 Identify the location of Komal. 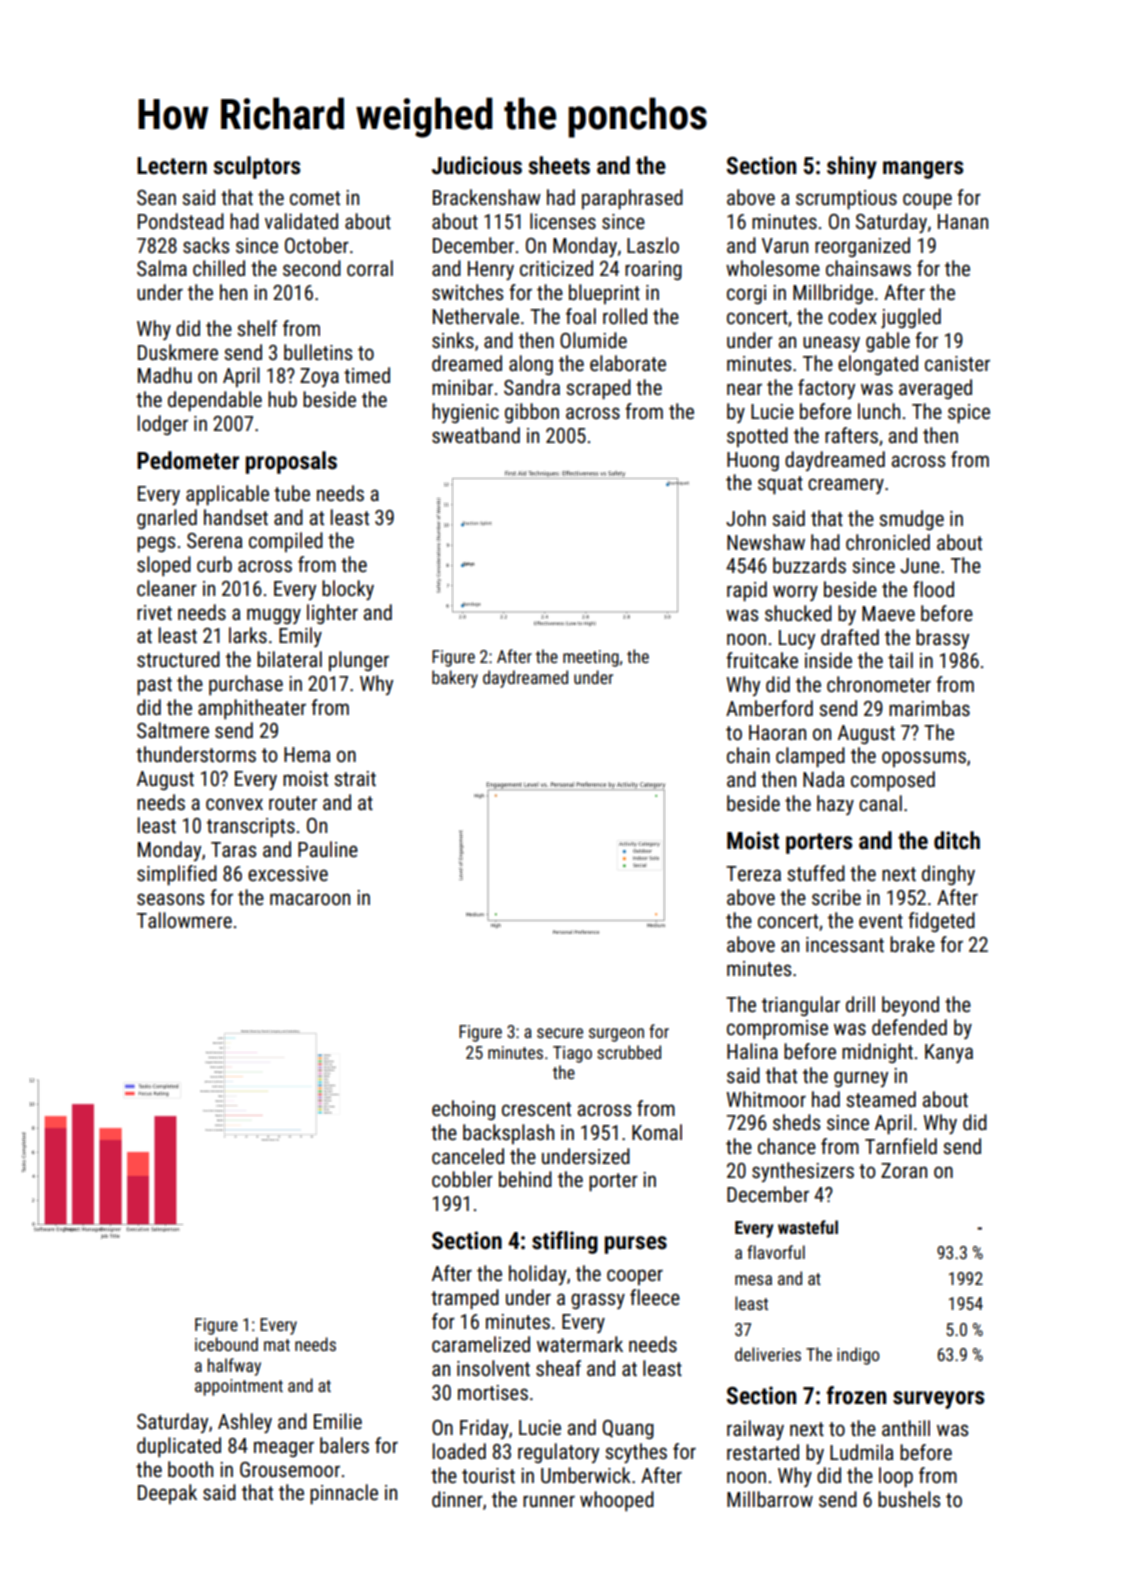
(657, 1132).
